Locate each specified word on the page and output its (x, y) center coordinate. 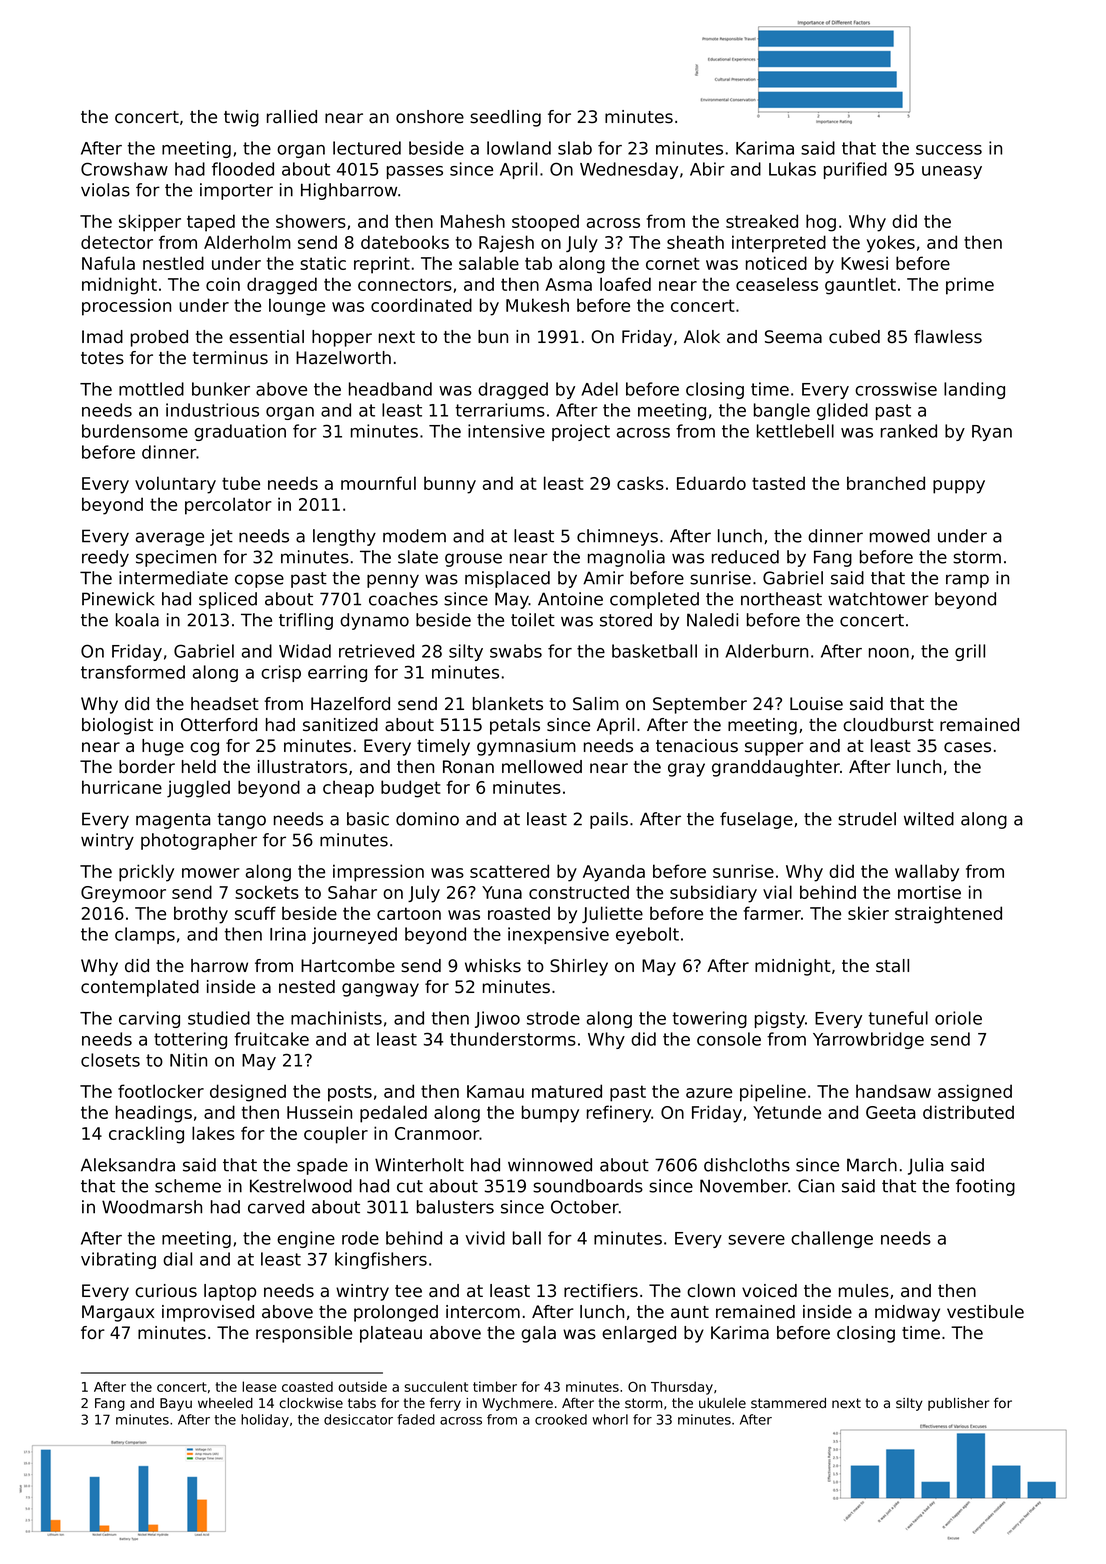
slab (575, 148)
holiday (265, 1421)
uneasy (952, 172)
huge (163, 747)
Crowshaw (124, 169)
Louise (816, 704)
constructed (579, 892)
